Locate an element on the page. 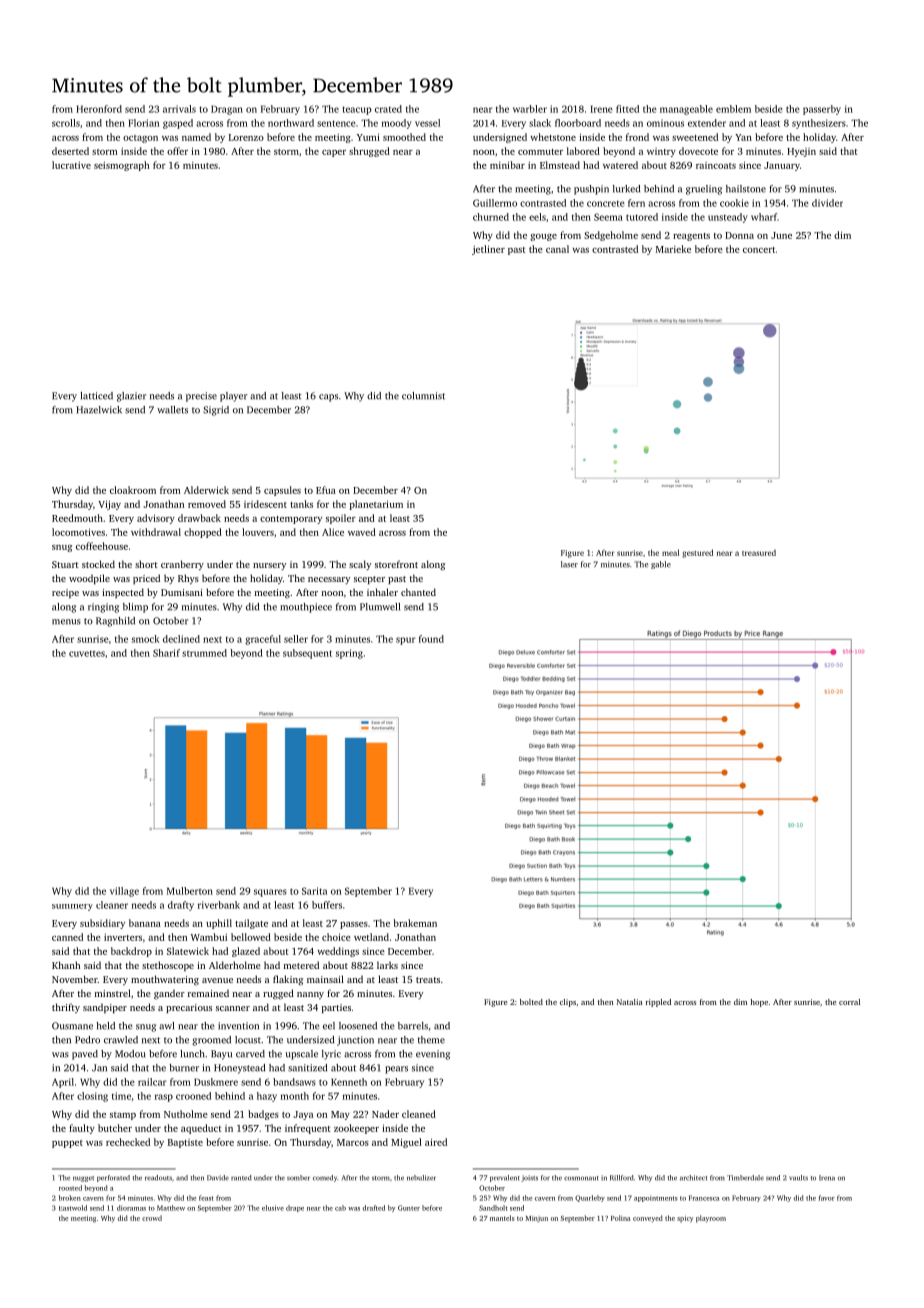 Image resolution: width=924 pixels, height=1308 pixels. divider is located at coordinates (827, 203).
